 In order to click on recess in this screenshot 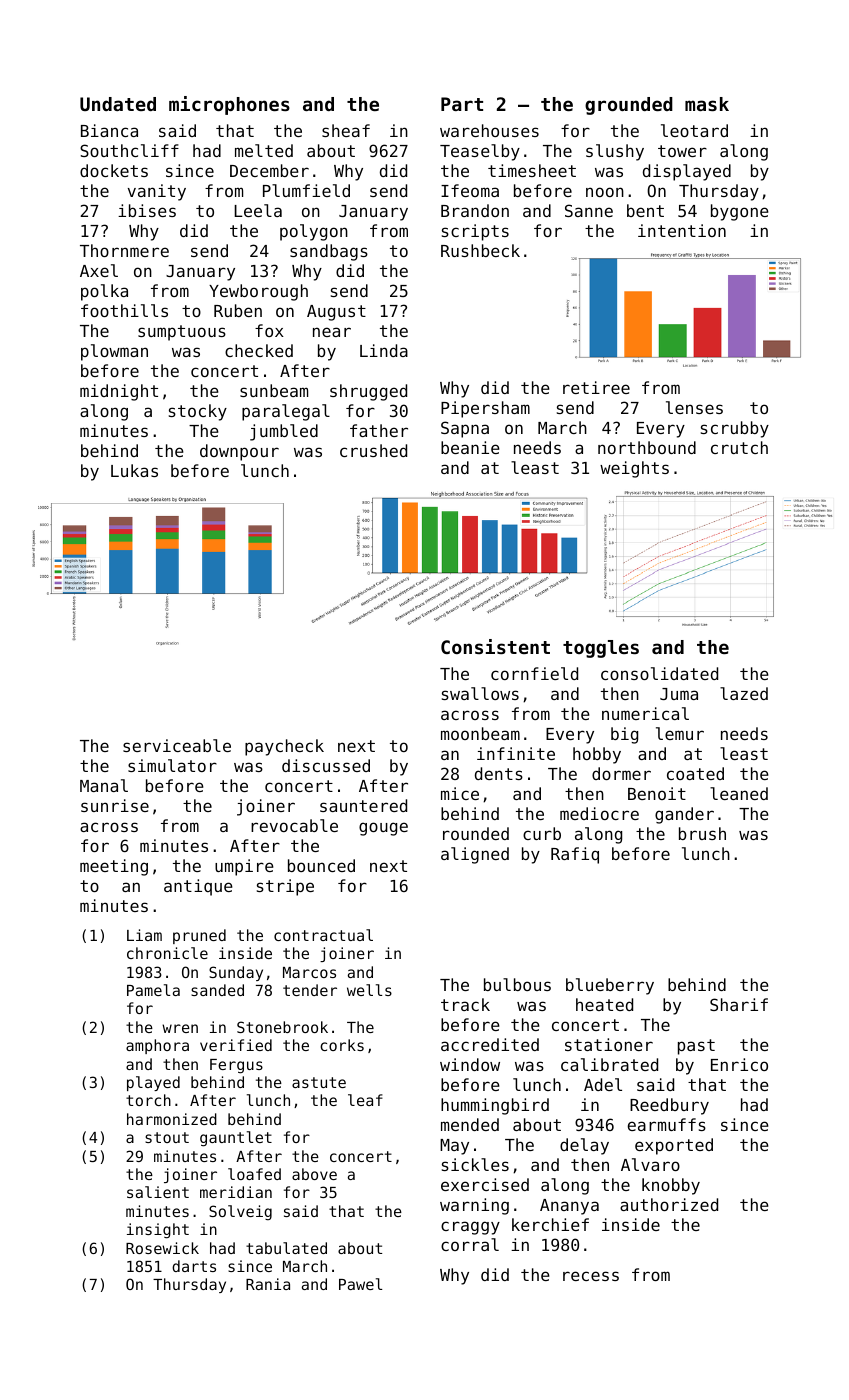, I will do `click(591, 1276)`.
